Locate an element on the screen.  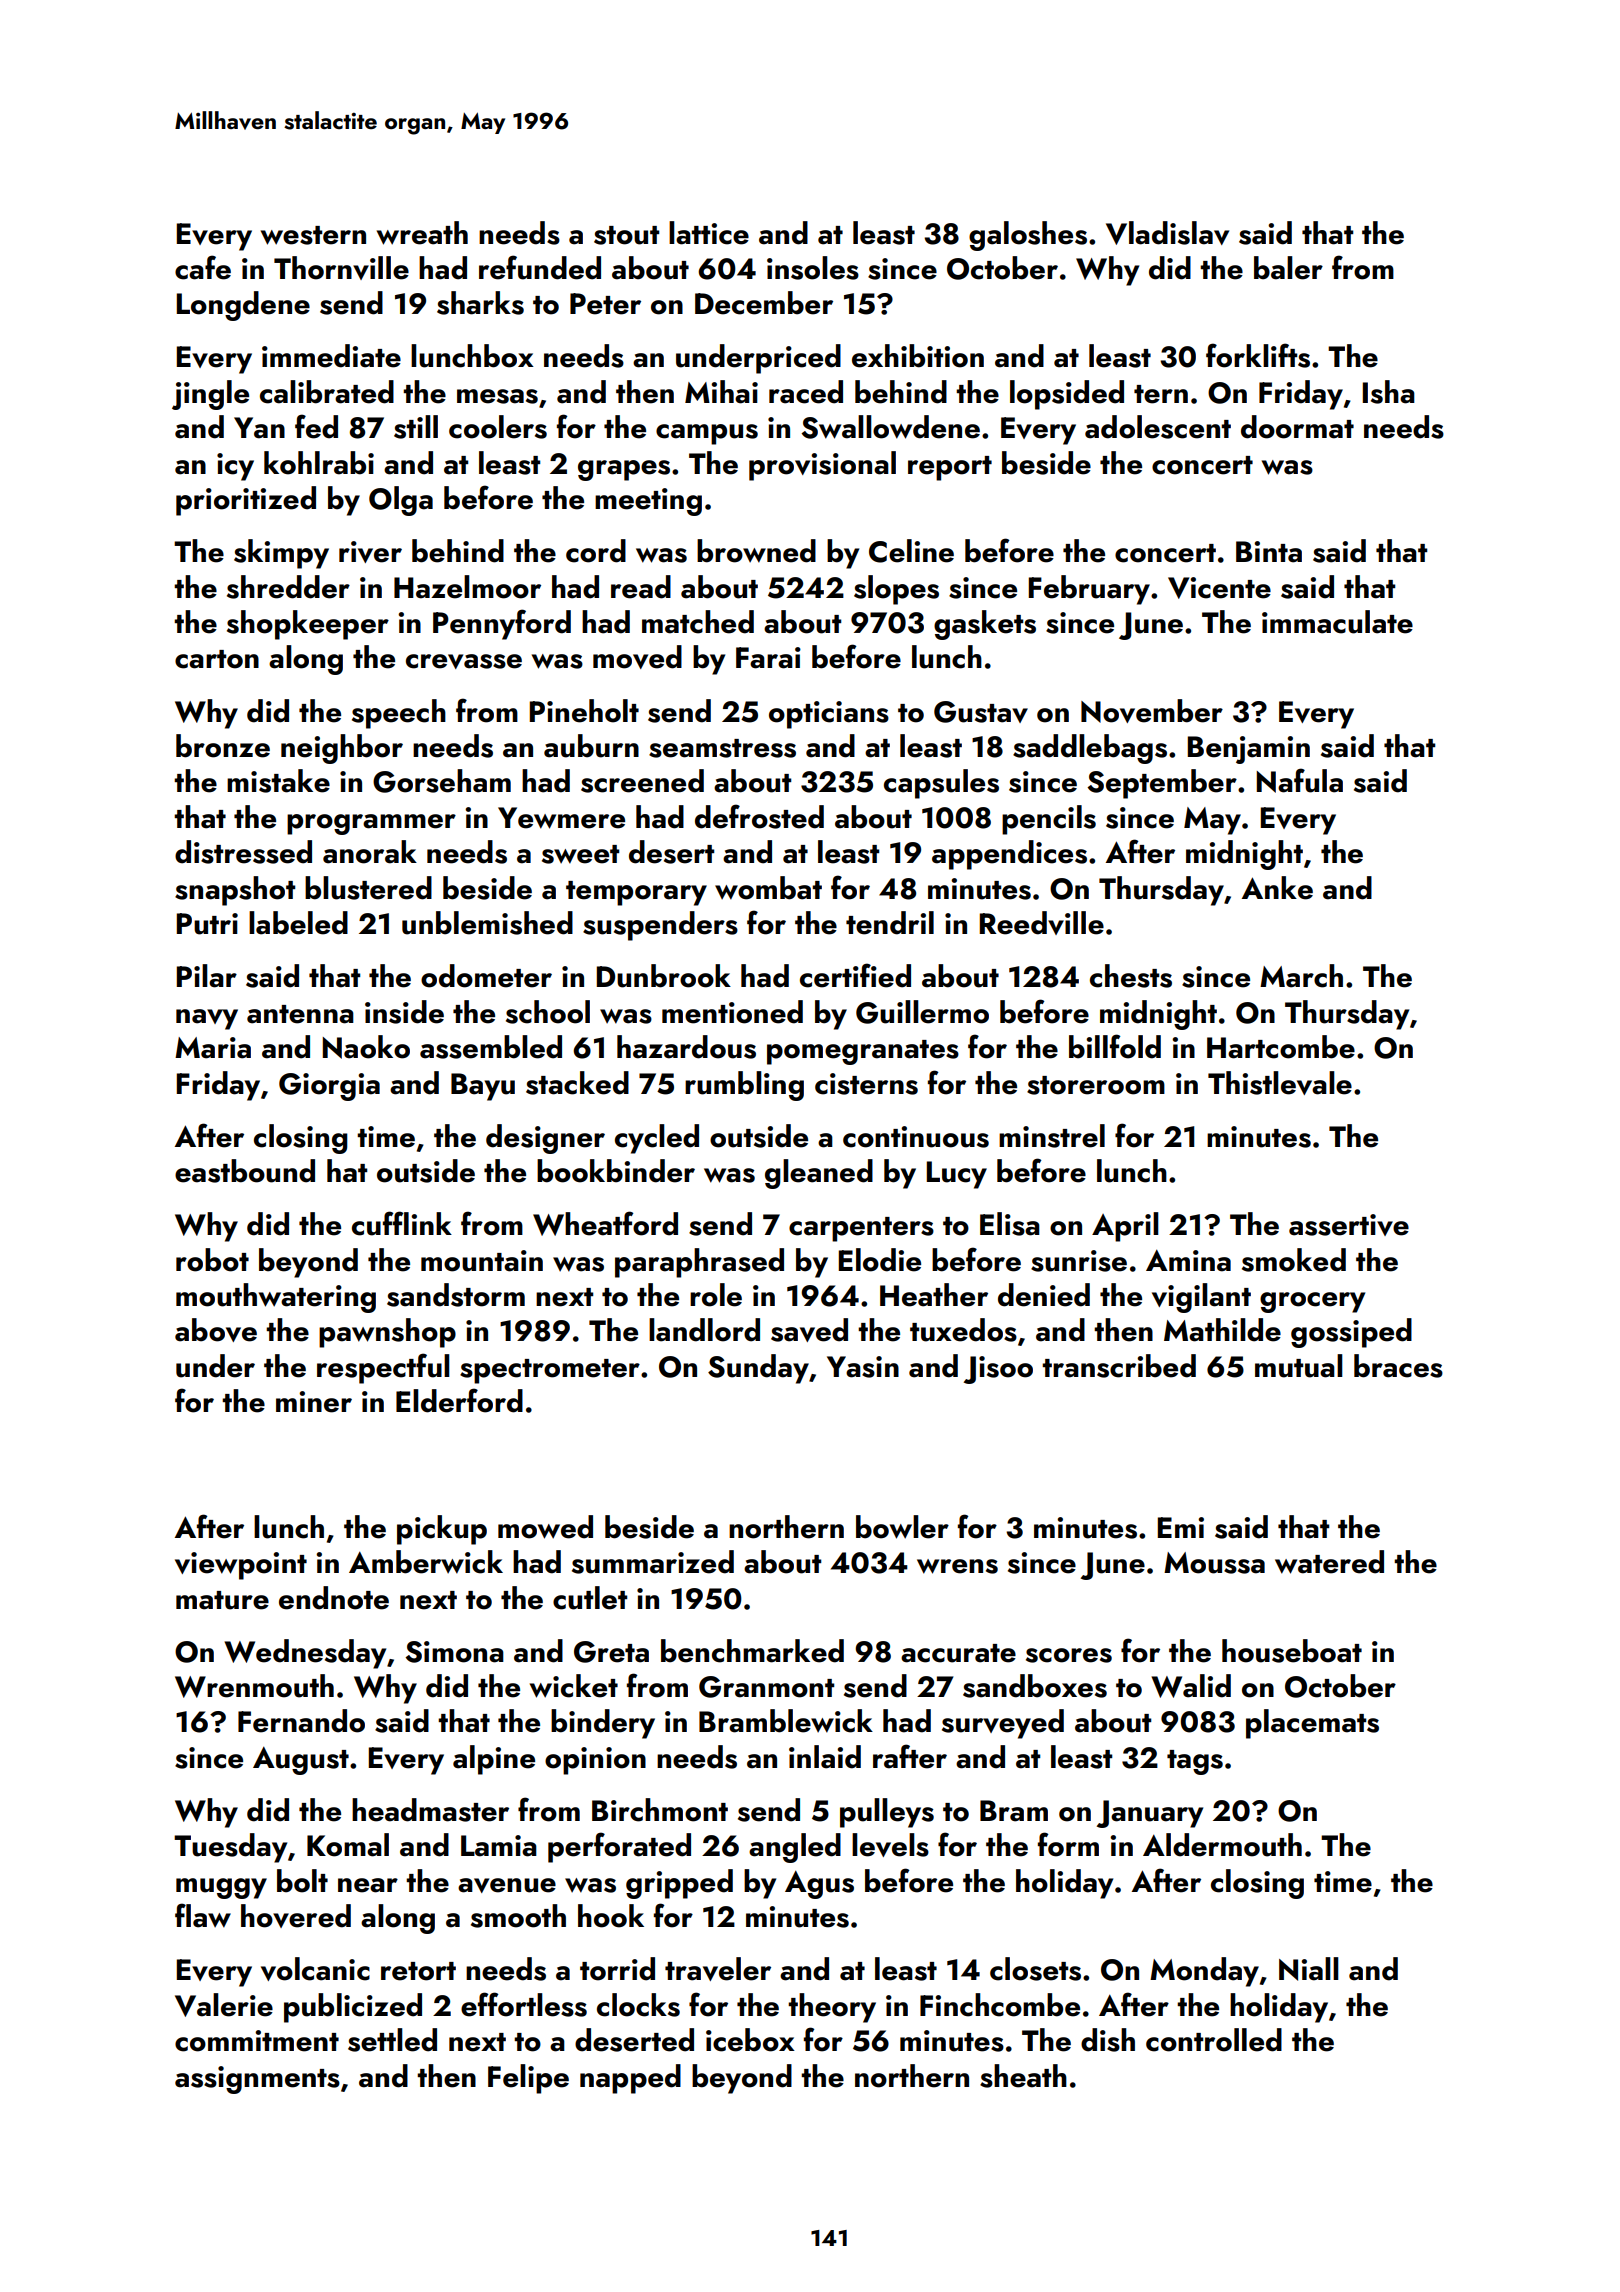
lattice is located at coordinates (709, 233).
